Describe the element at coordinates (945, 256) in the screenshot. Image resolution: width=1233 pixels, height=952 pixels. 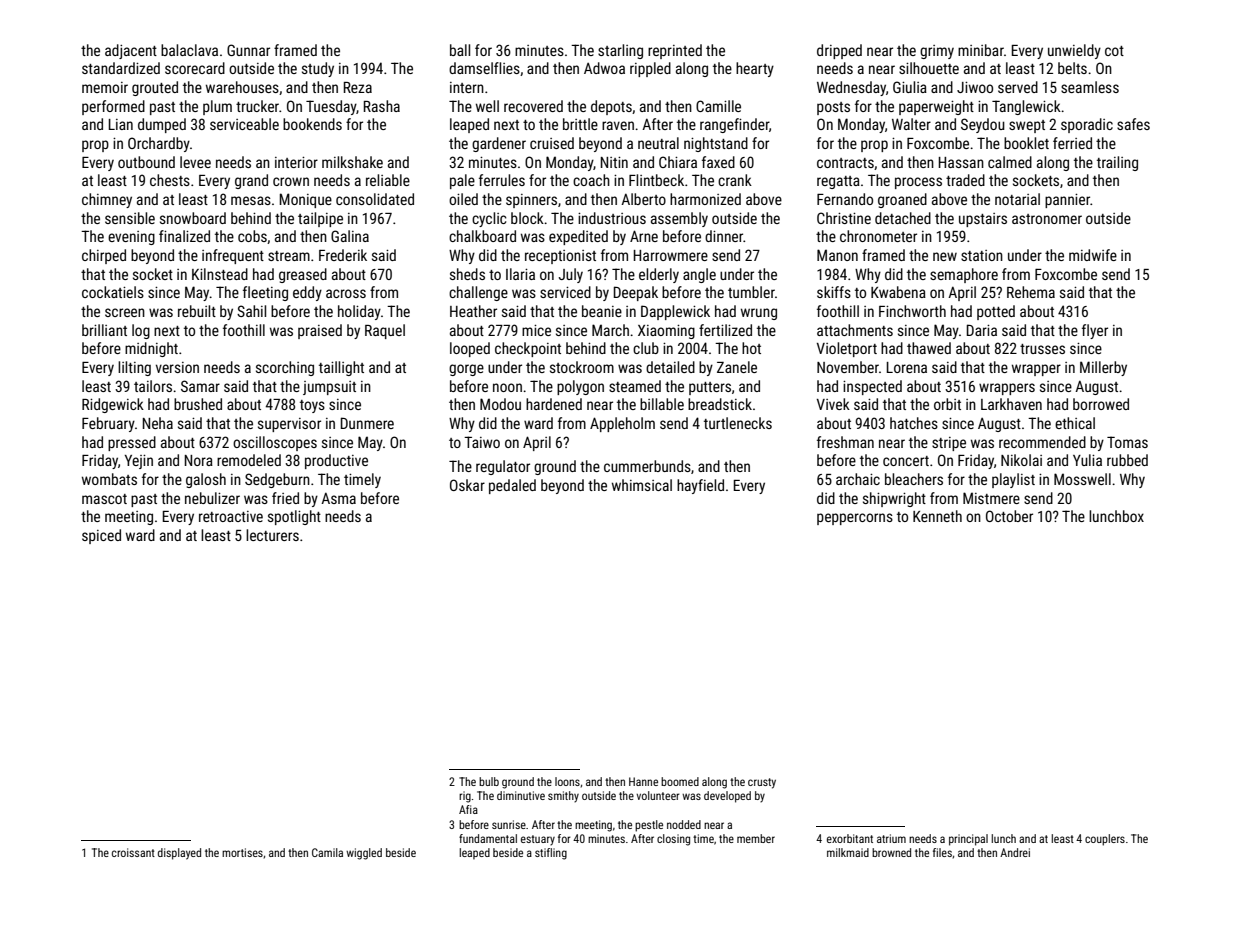
I see `new` at that location.
